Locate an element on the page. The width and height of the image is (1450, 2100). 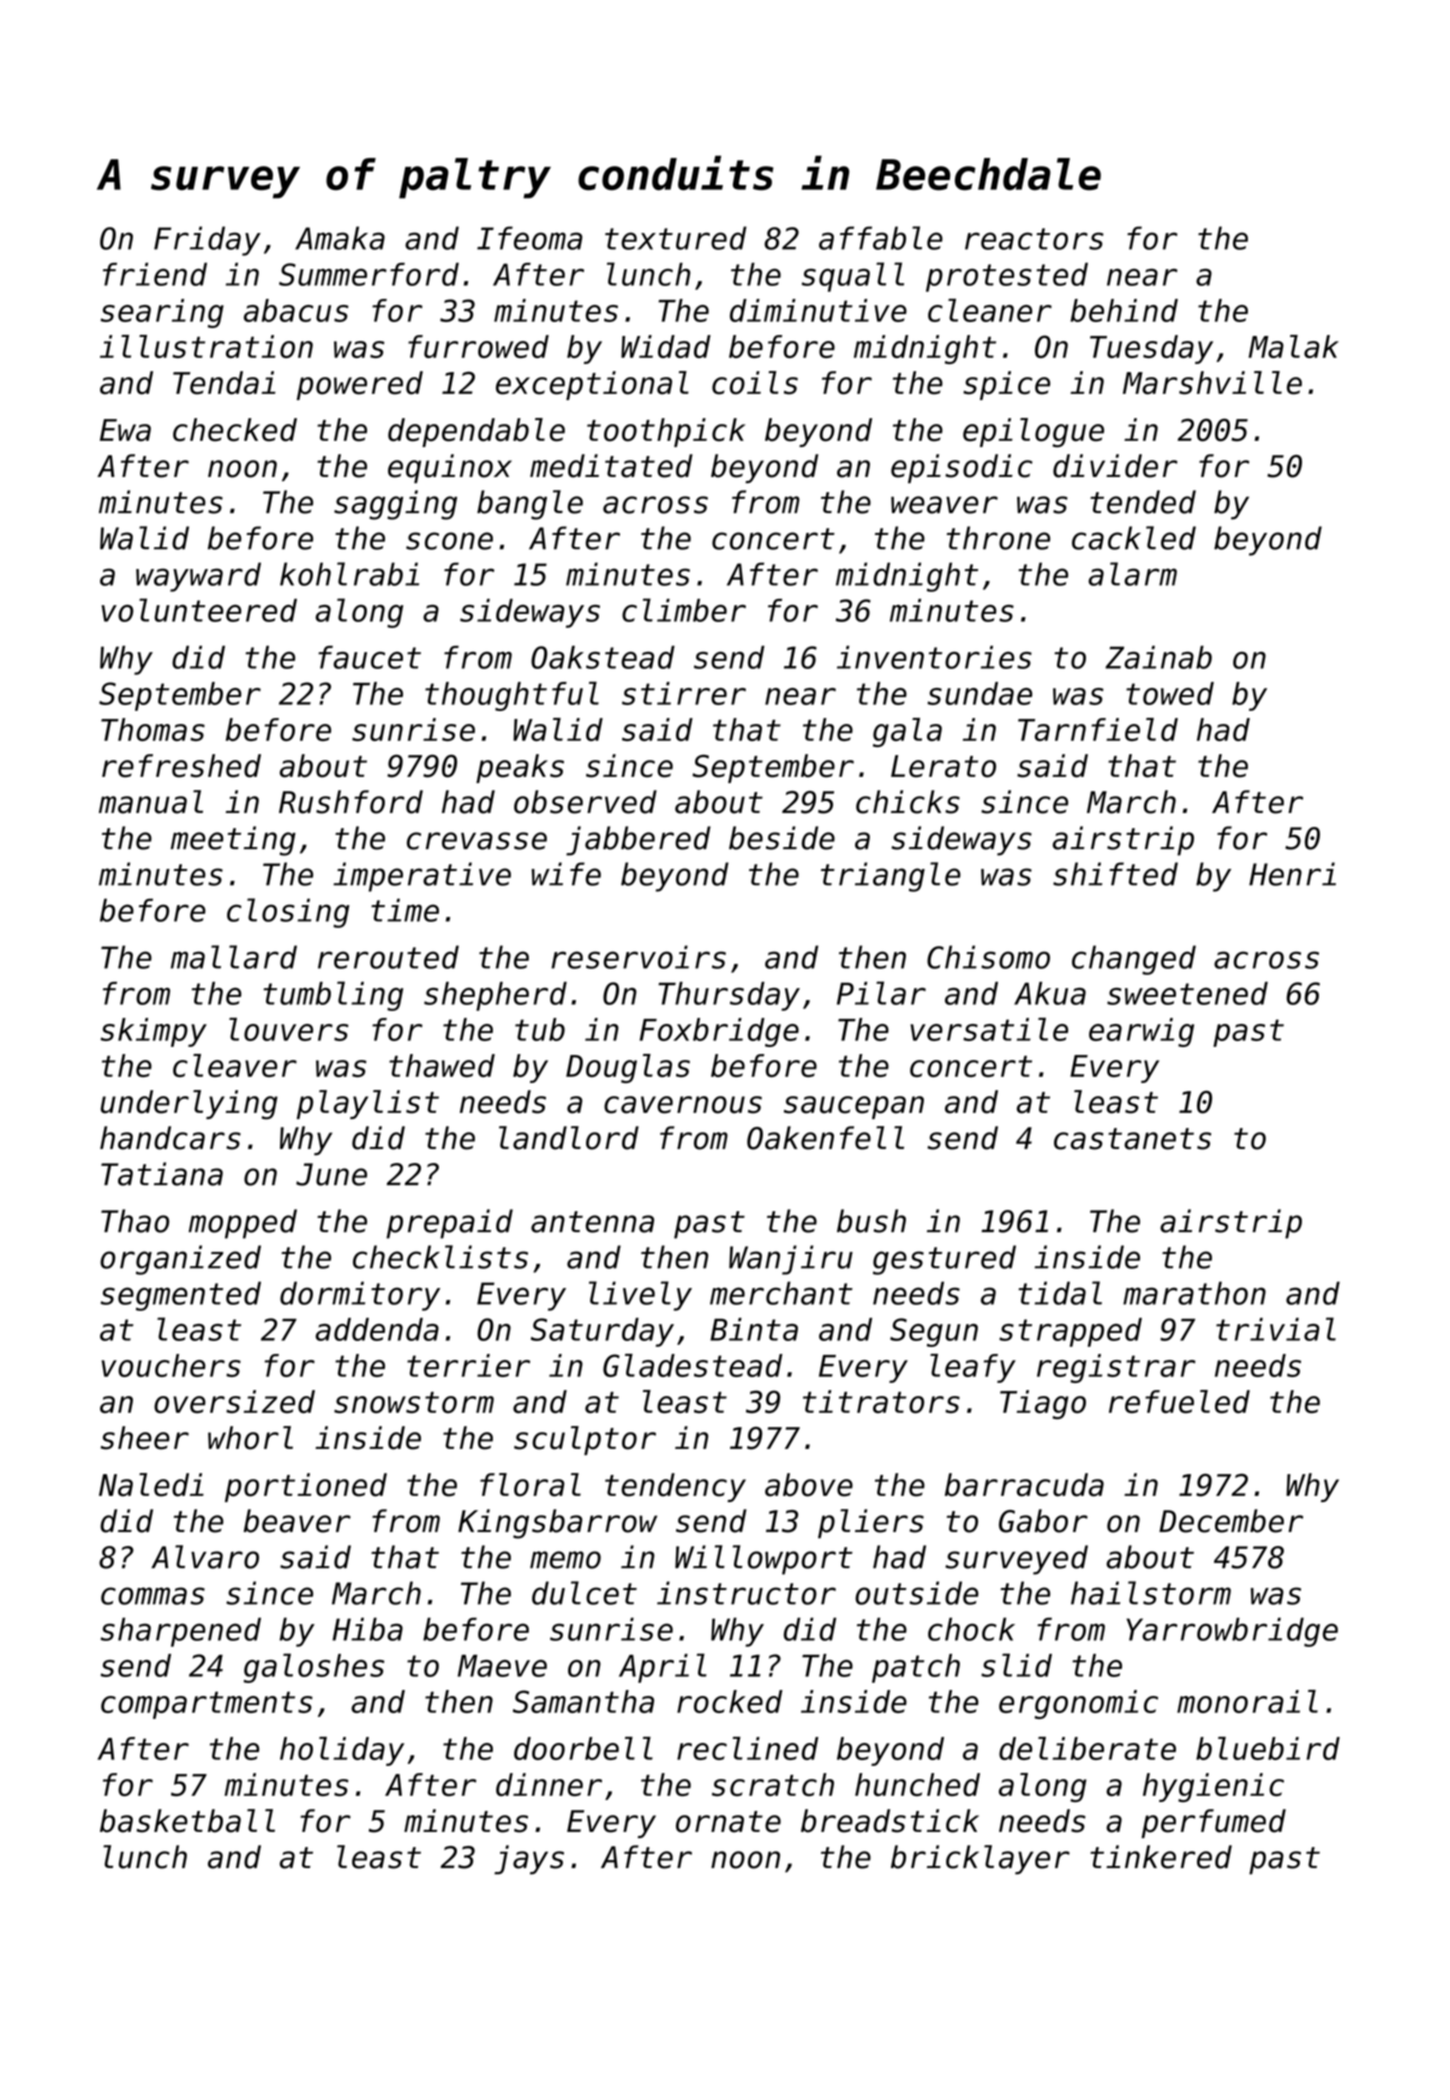
antenna is located at coordinates (592, 1222).
